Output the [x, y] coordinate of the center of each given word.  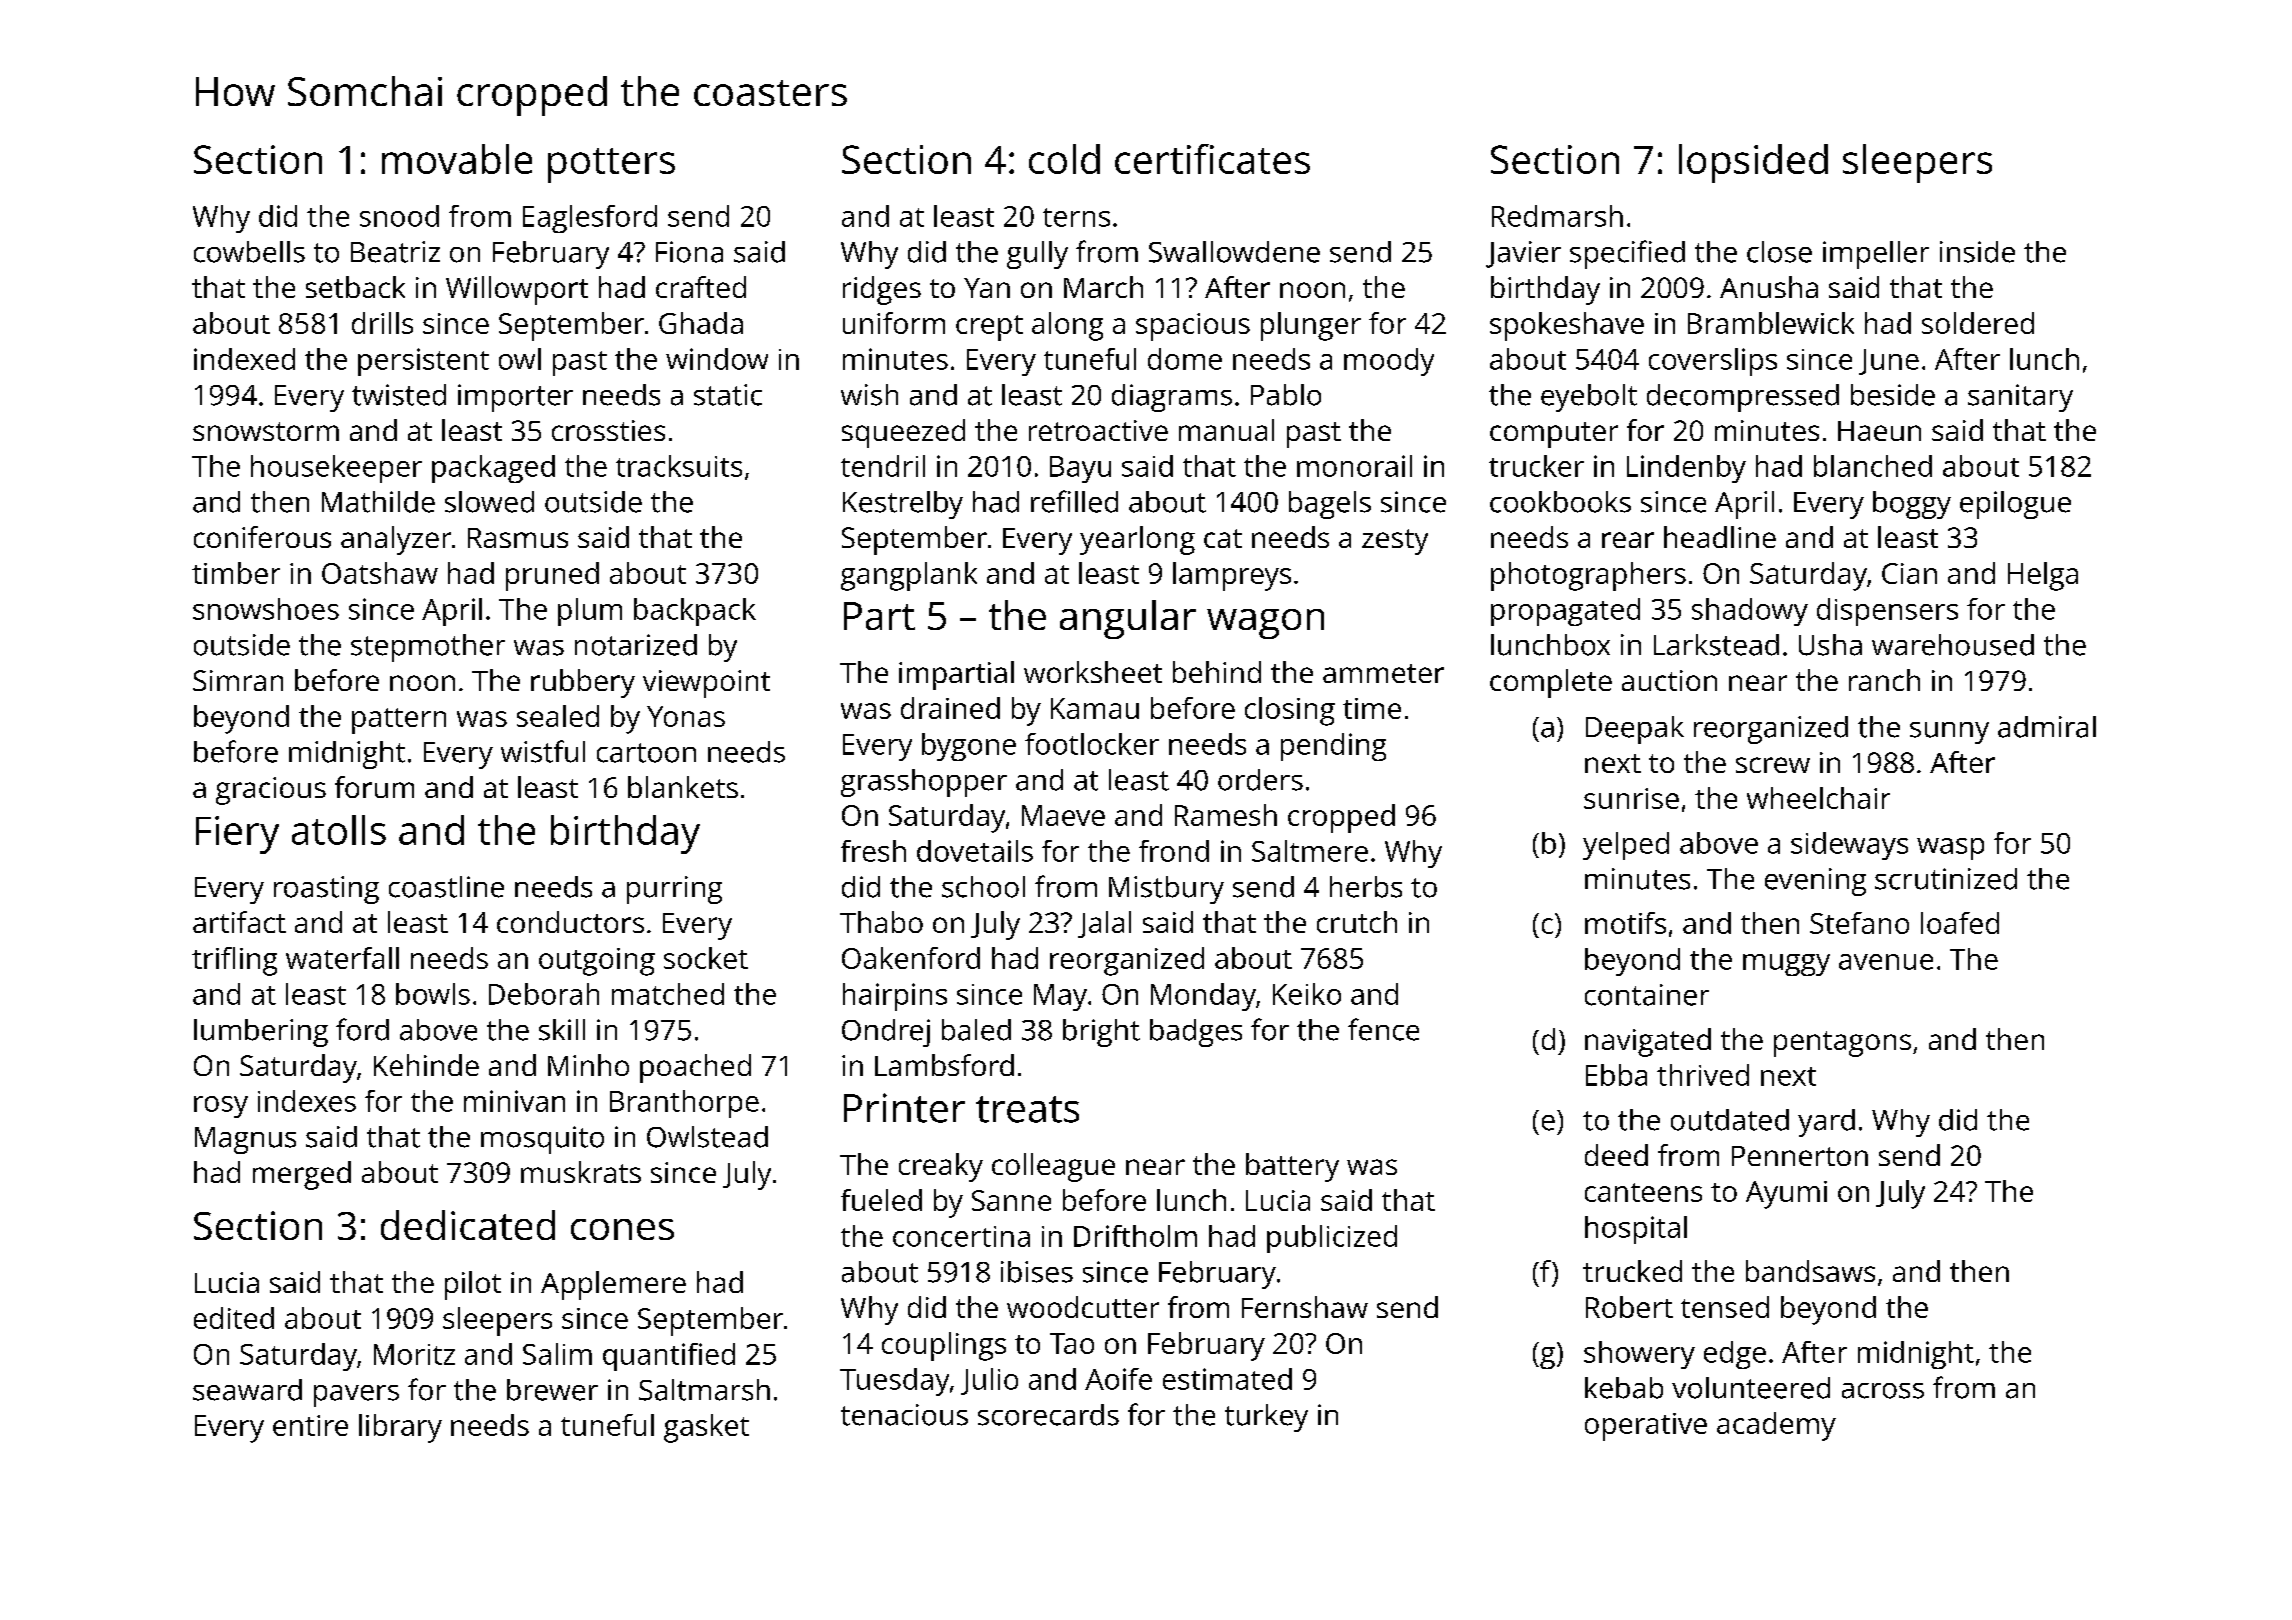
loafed [1960, 923]
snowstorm [266, 431]
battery [1292, 1167]
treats [1027, 1109]
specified [1627, 254]
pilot [473, 1285]
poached [695, 1068]
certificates [1212, 159]
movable [457, 159]
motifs [1625, 923]
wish [869, 395]
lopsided [1753, 163]
